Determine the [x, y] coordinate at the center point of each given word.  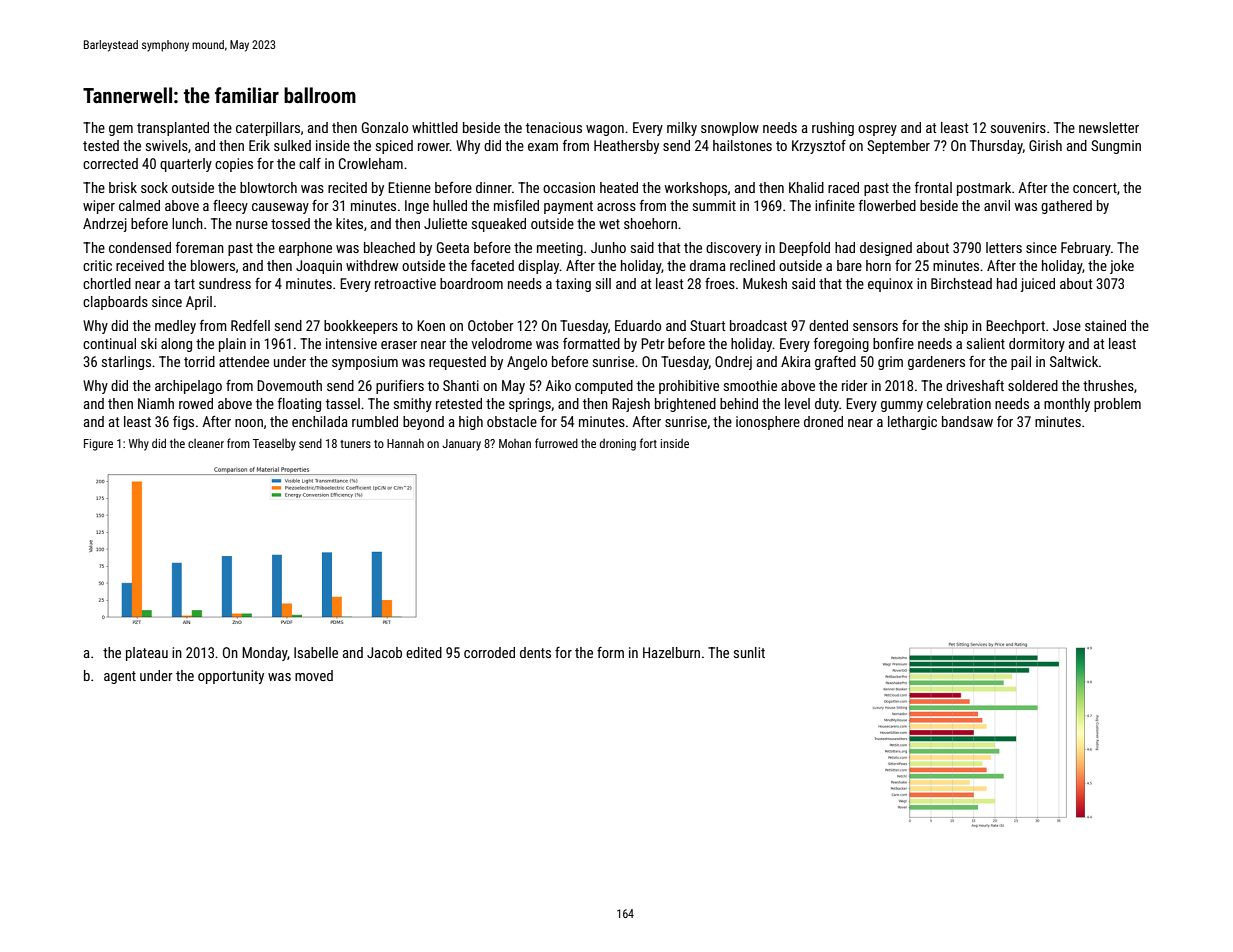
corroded [489, 652]
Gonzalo [385, 127]
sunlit [749, 652]
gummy [902, 406]
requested [457, 363]
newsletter [1109, 127]
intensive [351, 343]
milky [682, 129]
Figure [98, 445]
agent [120, 677]
